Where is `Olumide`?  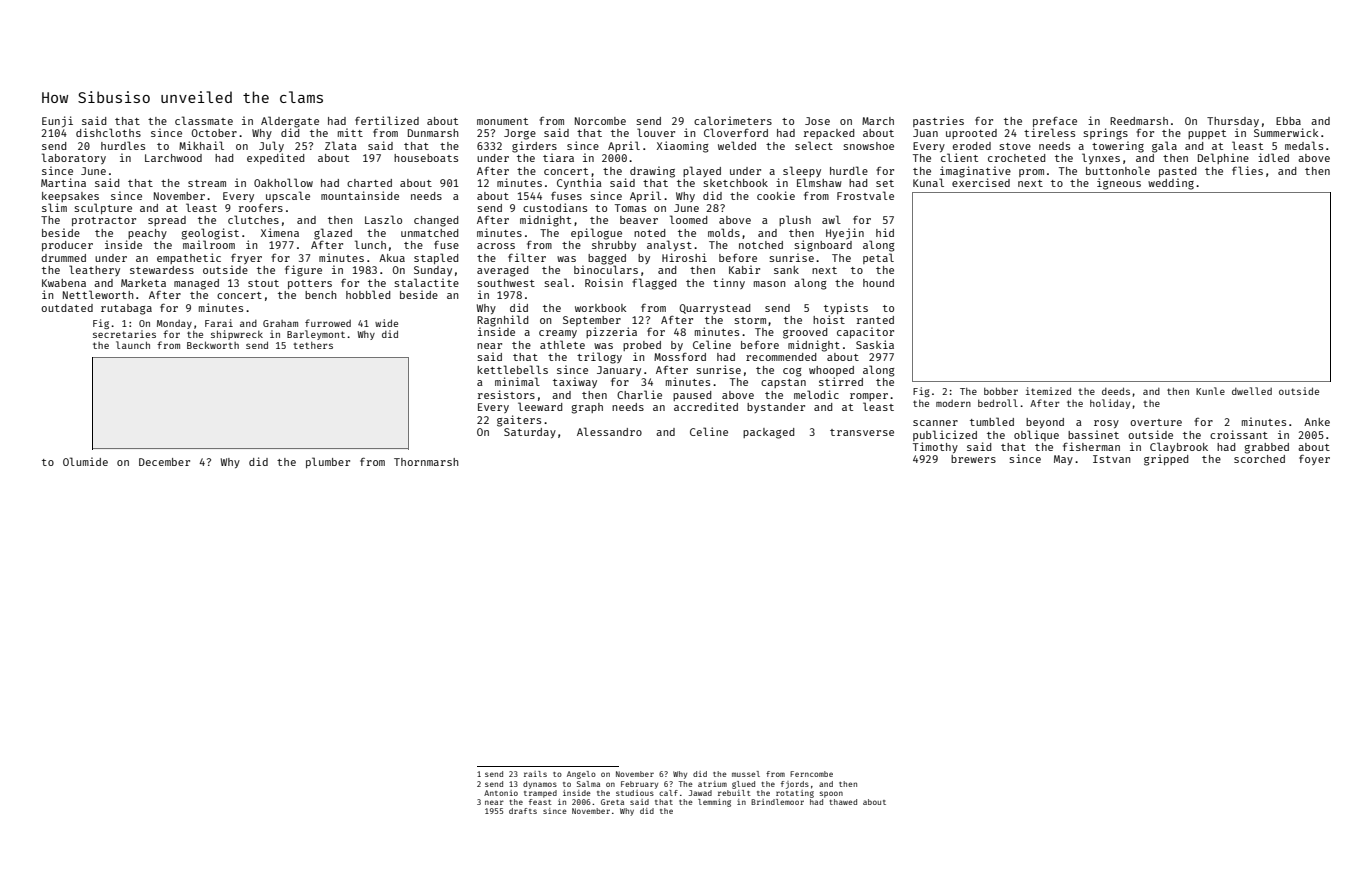
Olumide is located at coordinates (85, 461).
